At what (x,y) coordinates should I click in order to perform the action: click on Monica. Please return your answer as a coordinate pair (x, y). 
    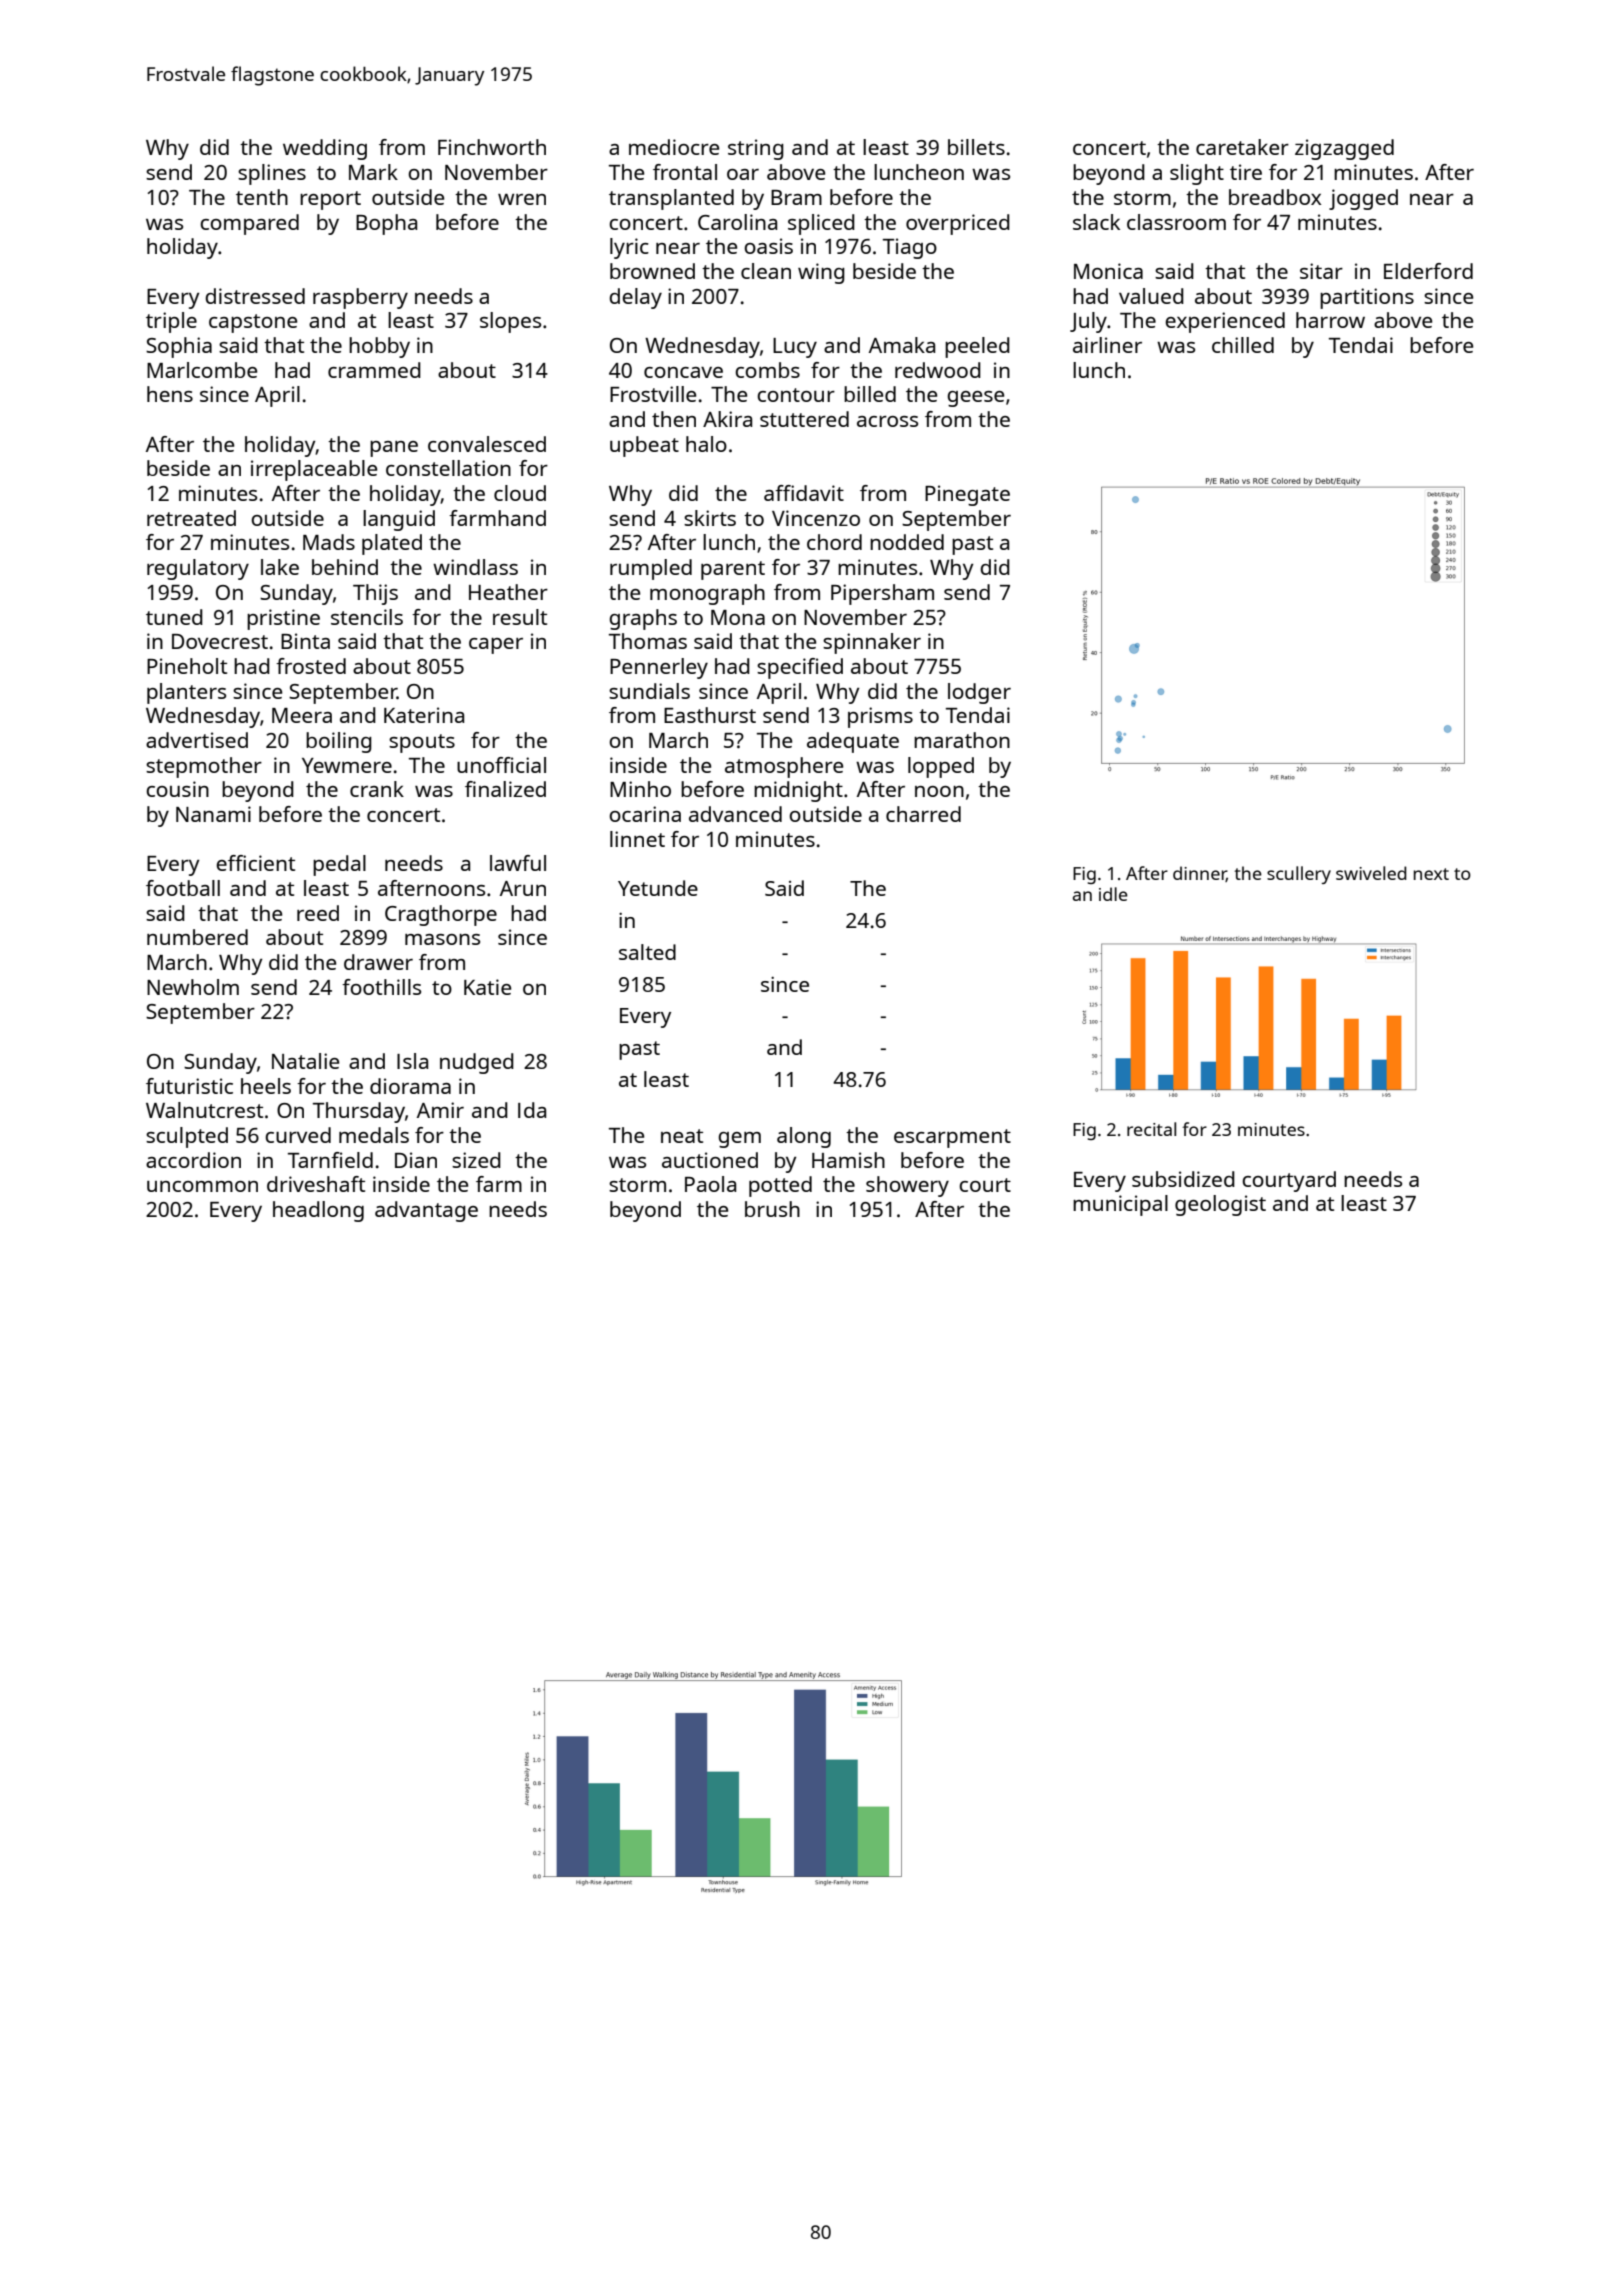
    Looking at the image, I should click on (1108, 271).
